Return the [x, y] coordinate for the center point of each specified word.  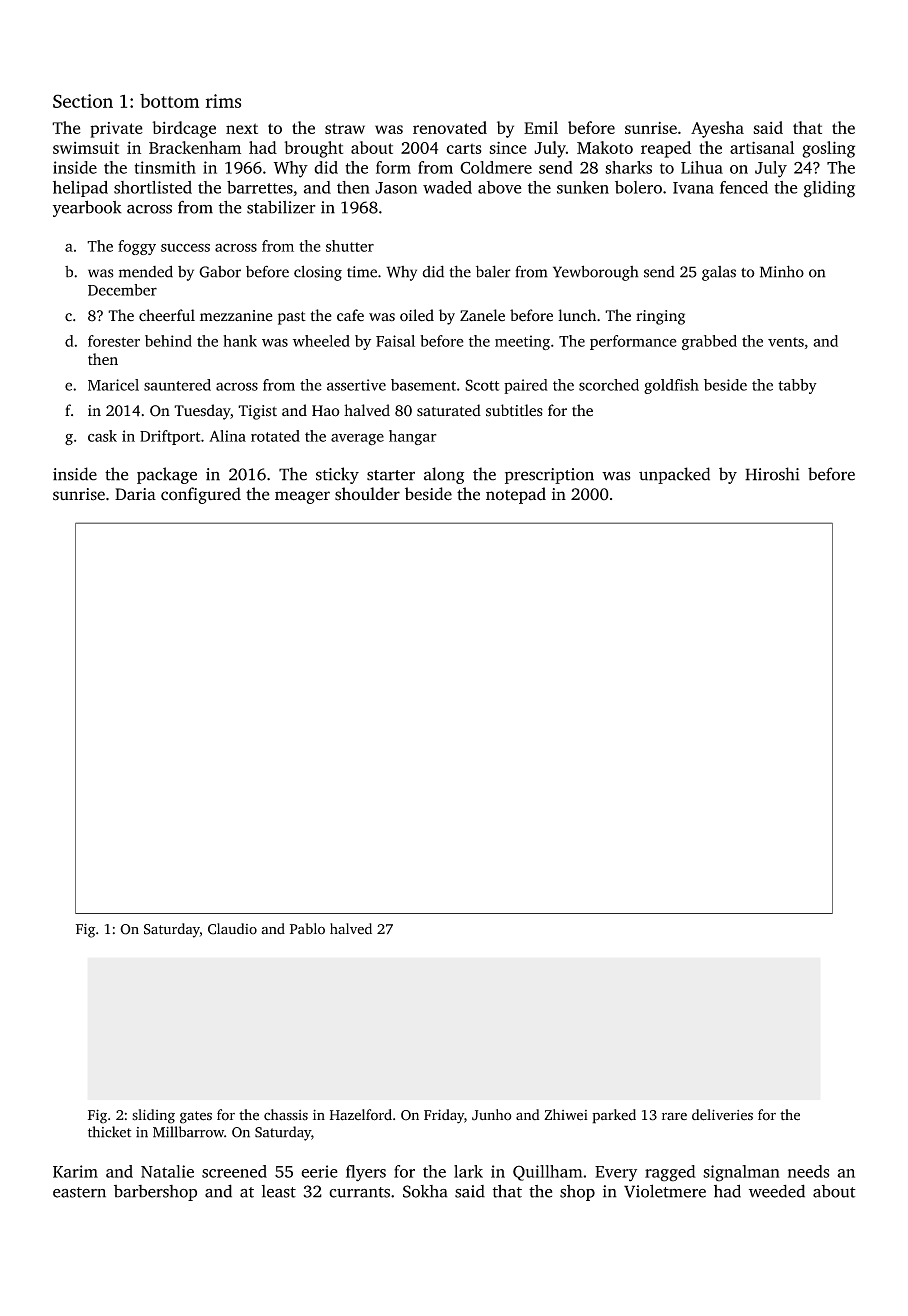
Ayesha [717, 129]
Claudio [232, 929]
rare [674, 1116]
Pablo [307, 929]
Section [83, 101]
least [279, 1191]
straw [345, 128]
